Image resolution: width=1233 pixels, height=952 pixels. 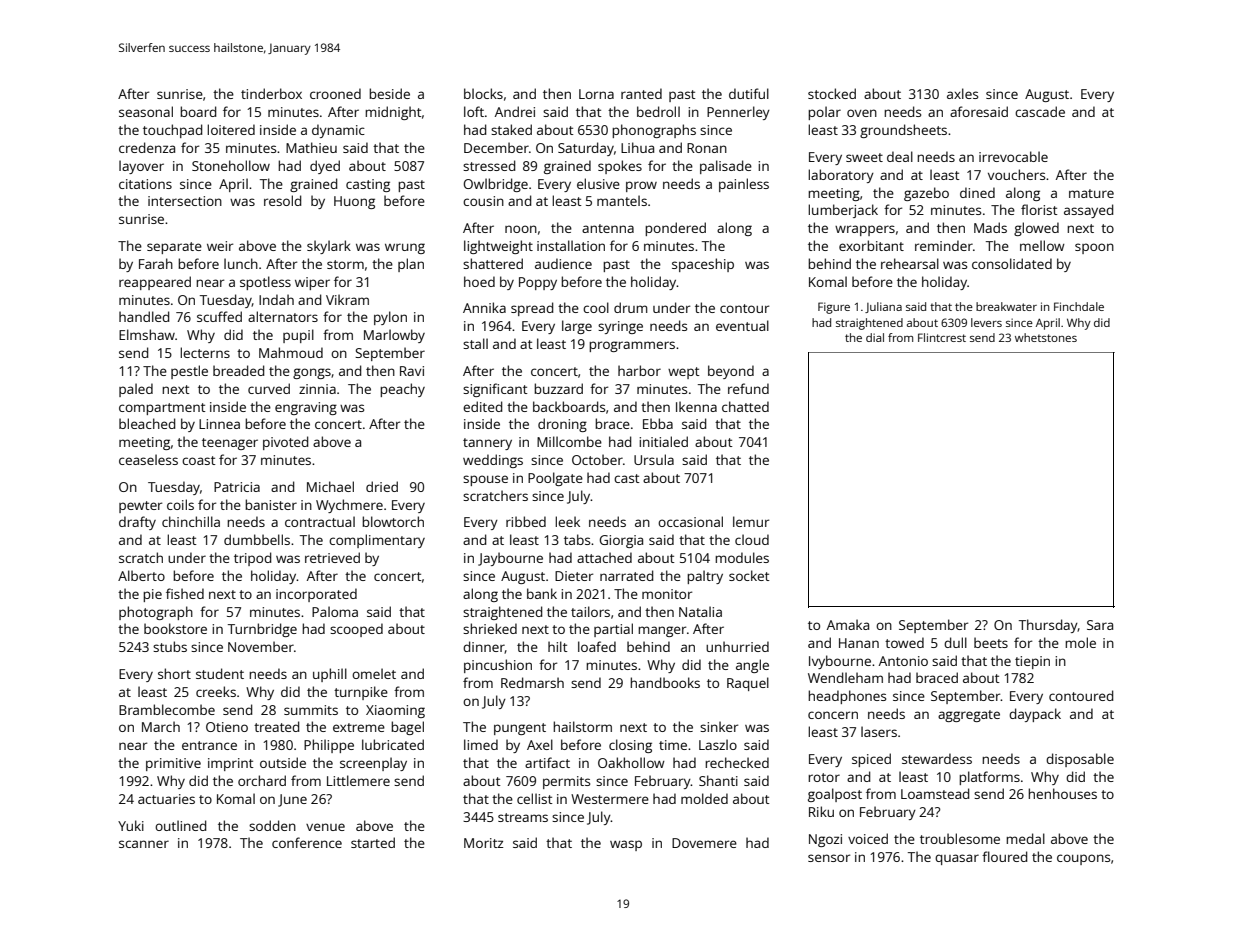 What do you see at coordinates (704, 843) in the page?
I see `Dovemere` at bounding box center [704, 843].
